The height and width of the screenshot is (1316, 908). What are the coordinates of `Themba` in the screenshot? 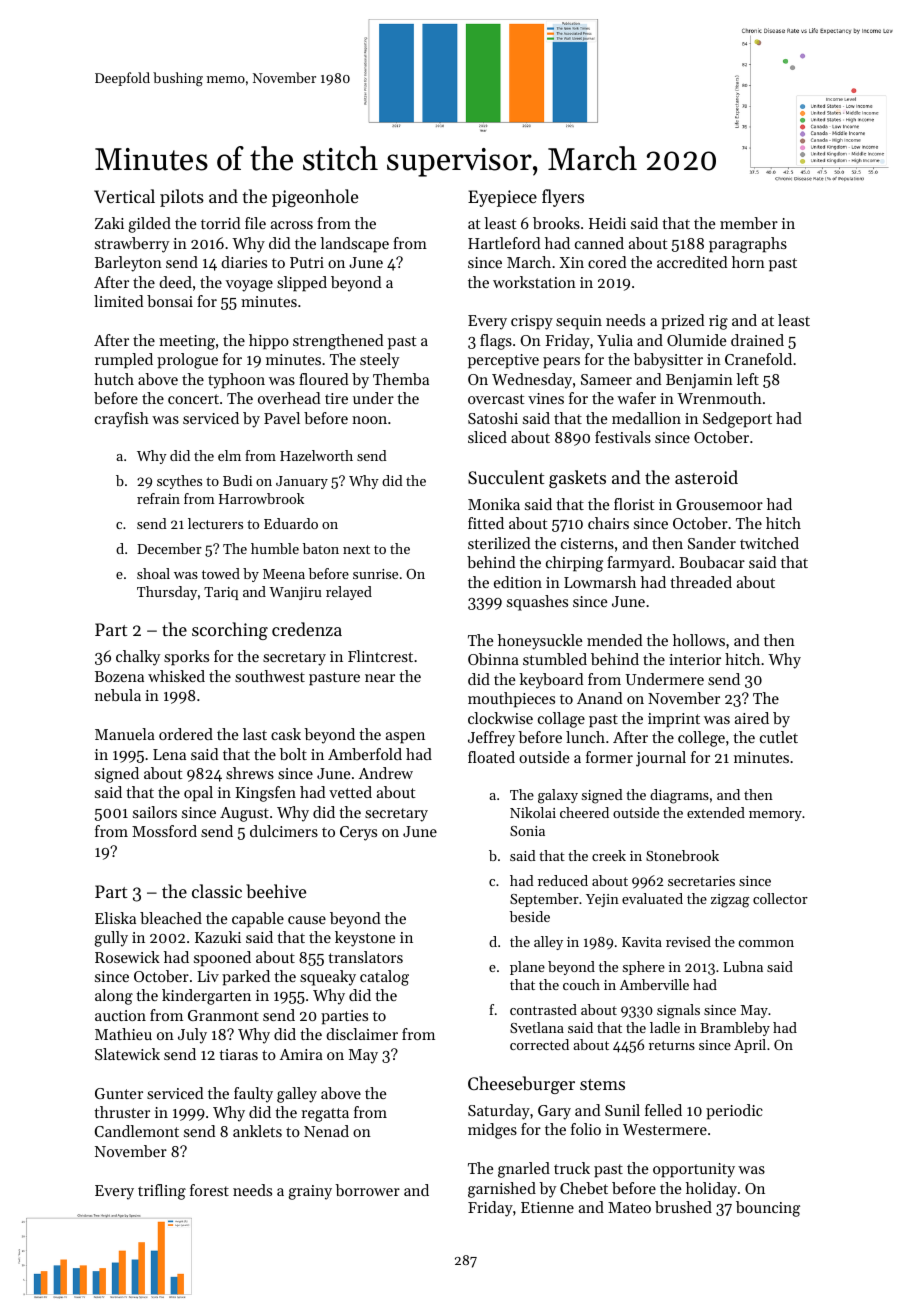 It's located at (401, 379).
